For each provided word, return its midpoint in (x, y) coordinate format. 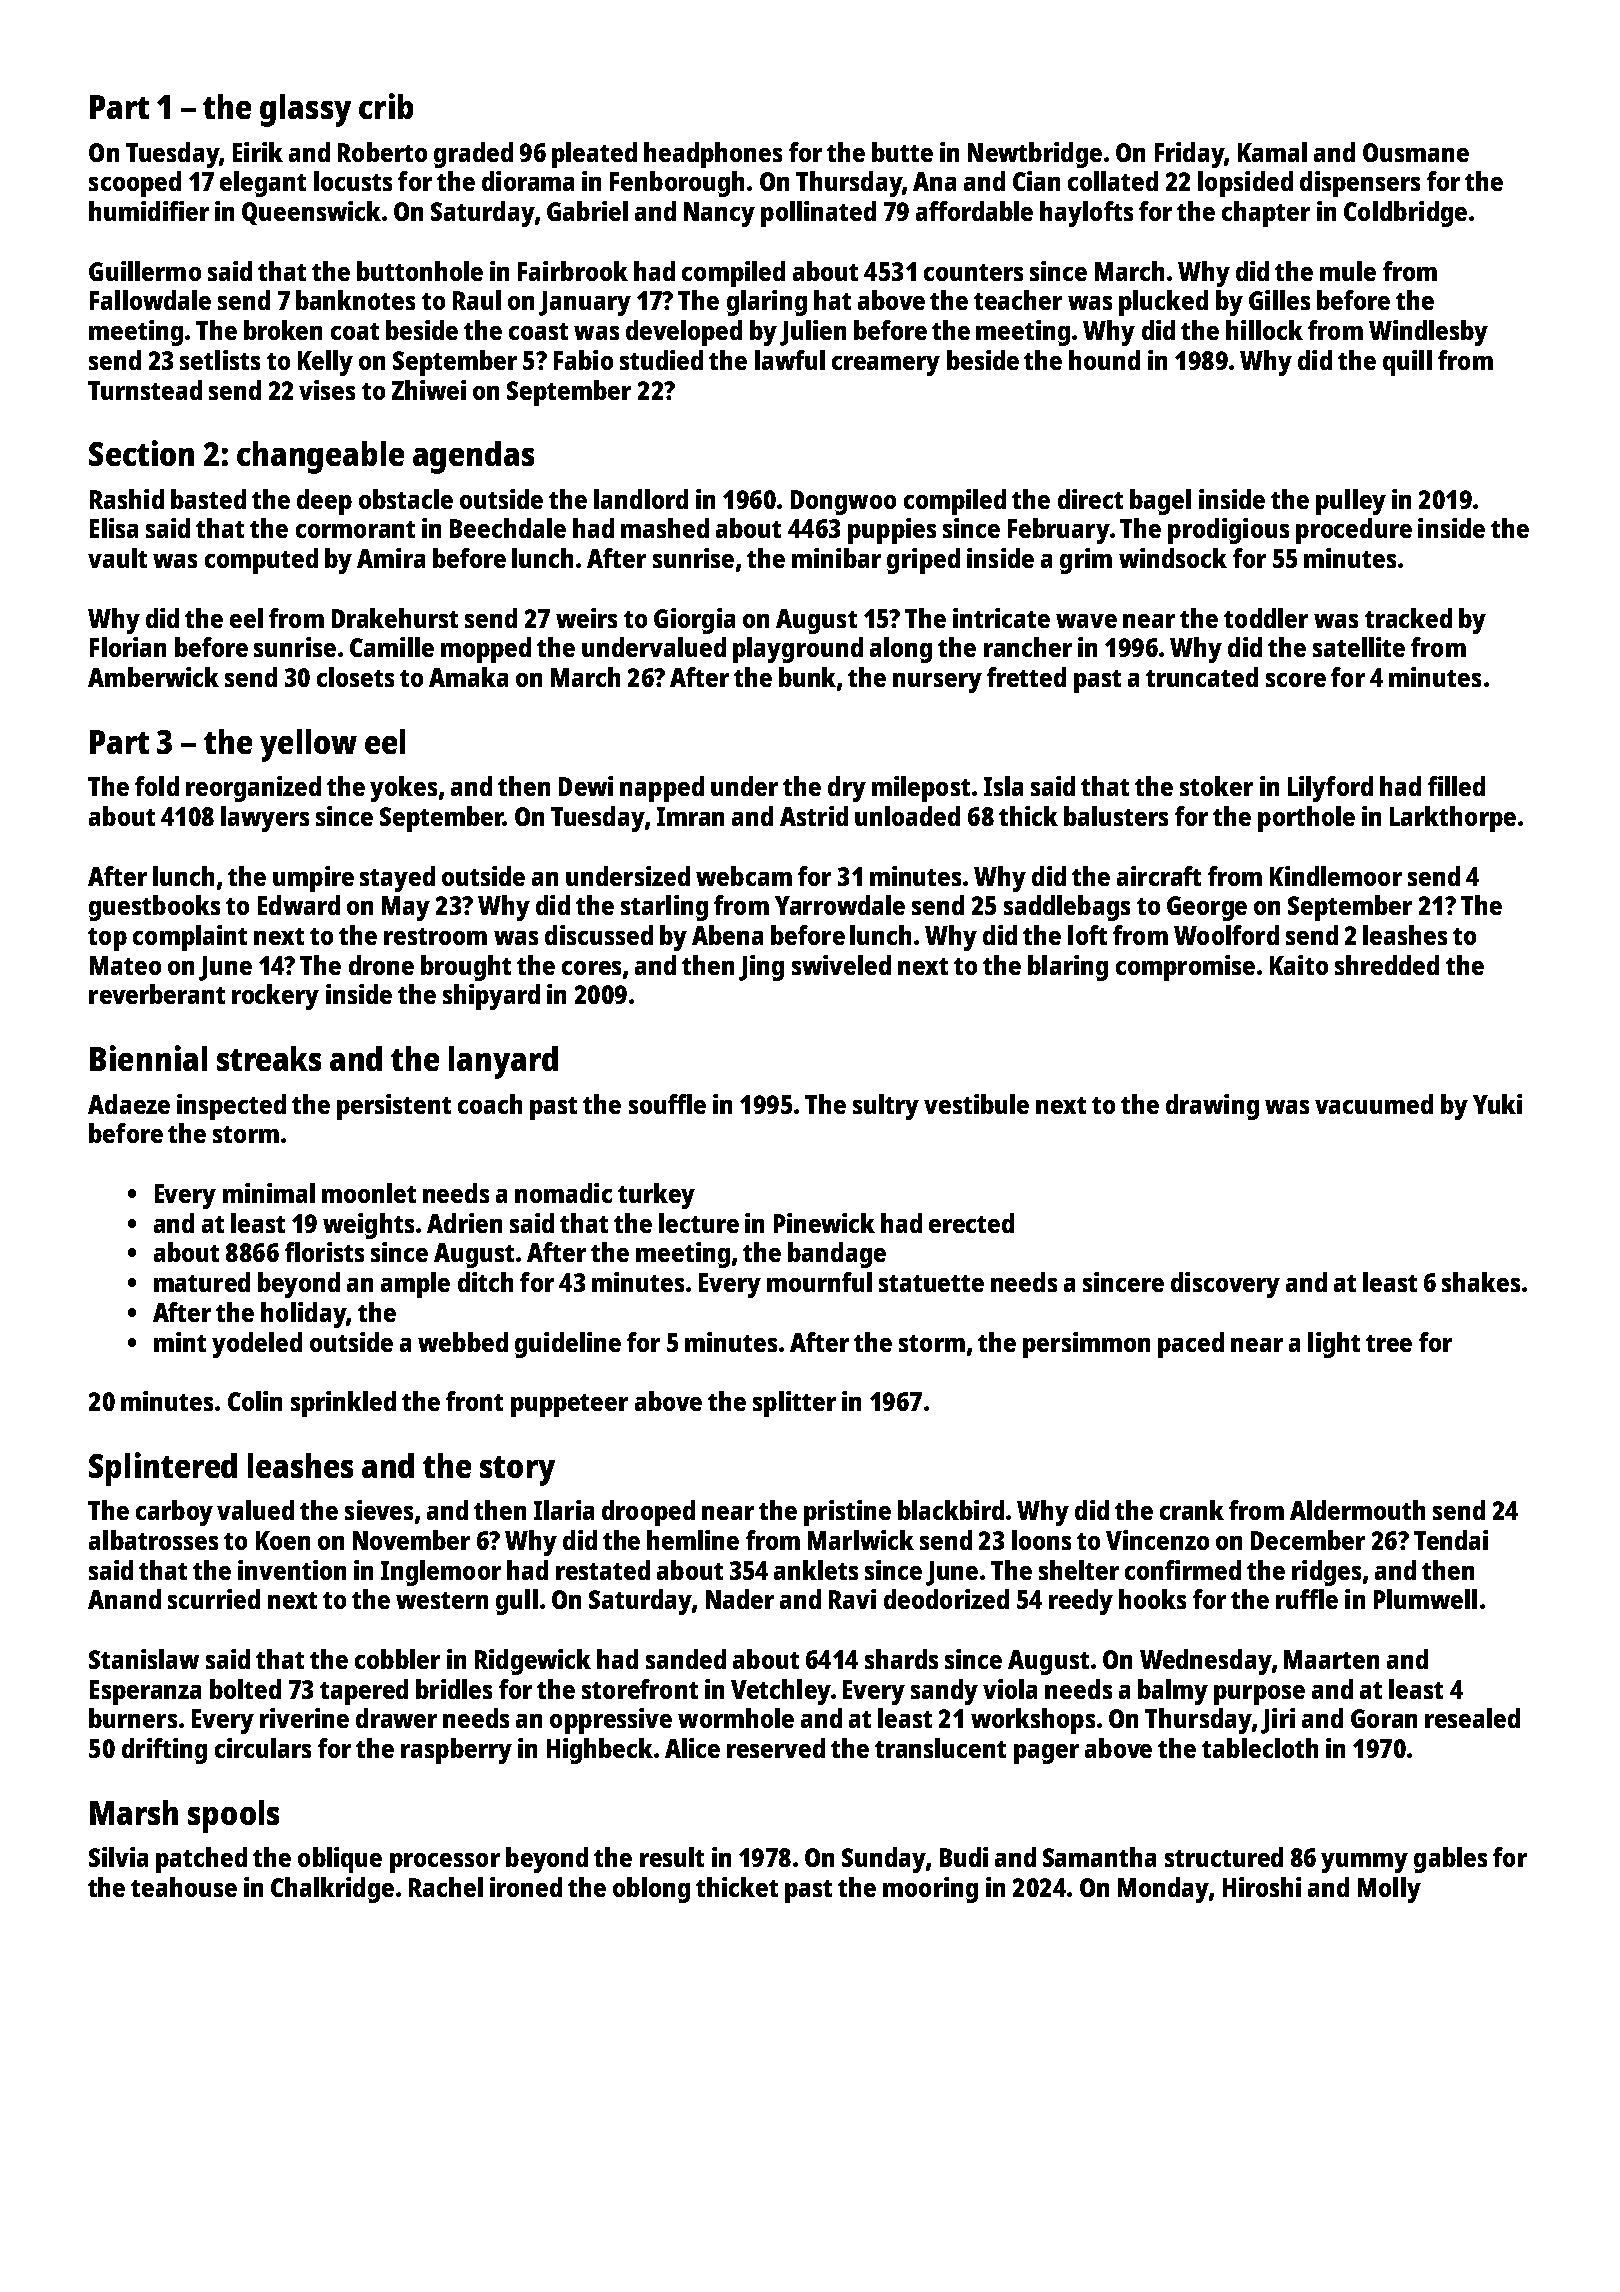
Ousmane (1416, 152)
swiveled (841, 965)
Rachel (446, 1887)
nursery (937, 683)
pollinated (818, 214)
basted (208, 499)
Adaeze (129, 1104)
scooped (135, 184)
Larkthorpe (1453, 819)
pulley (1351, 502)
